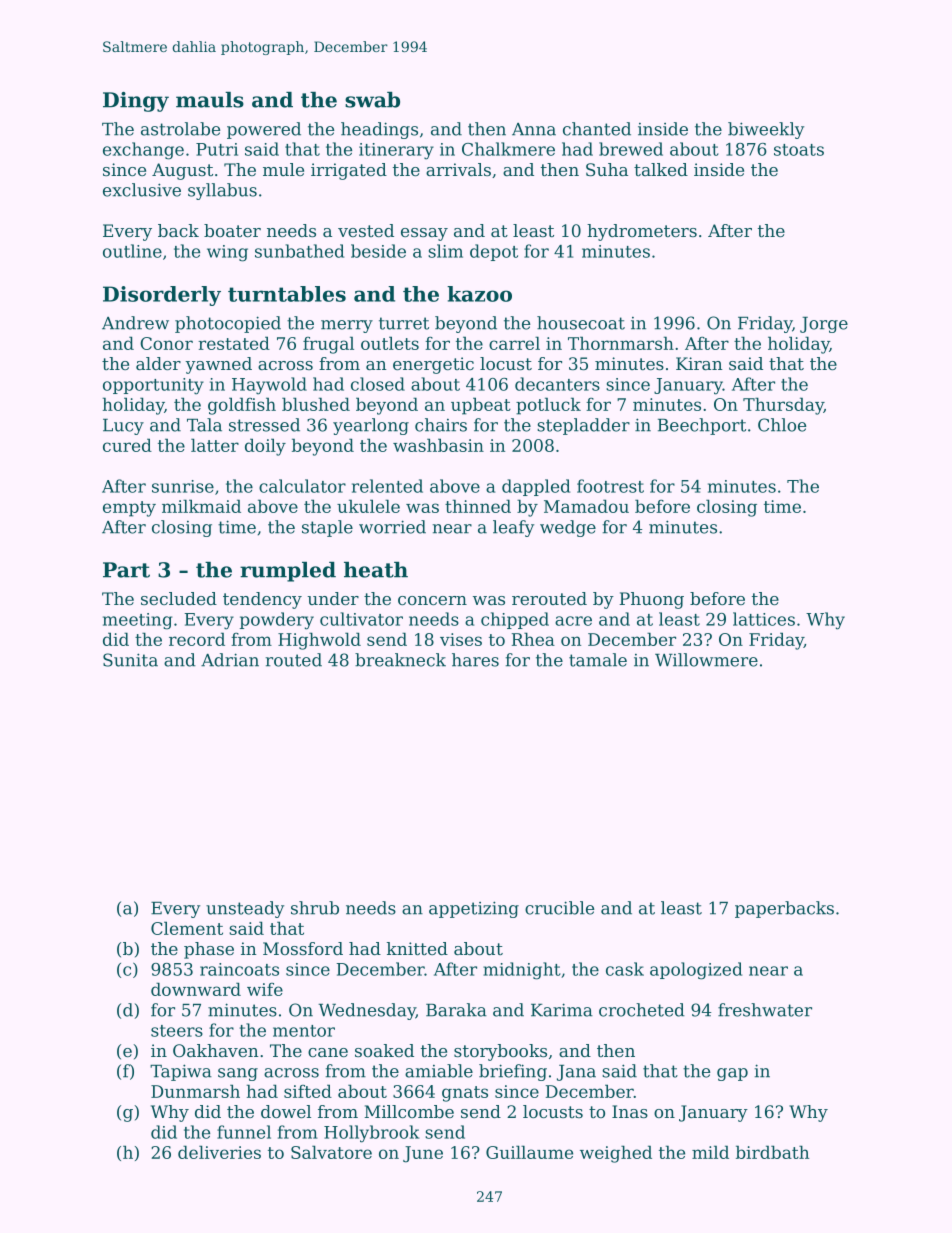 The height and width of the page is (1233, 952). I want to click on Clement, so click(187, 928).
